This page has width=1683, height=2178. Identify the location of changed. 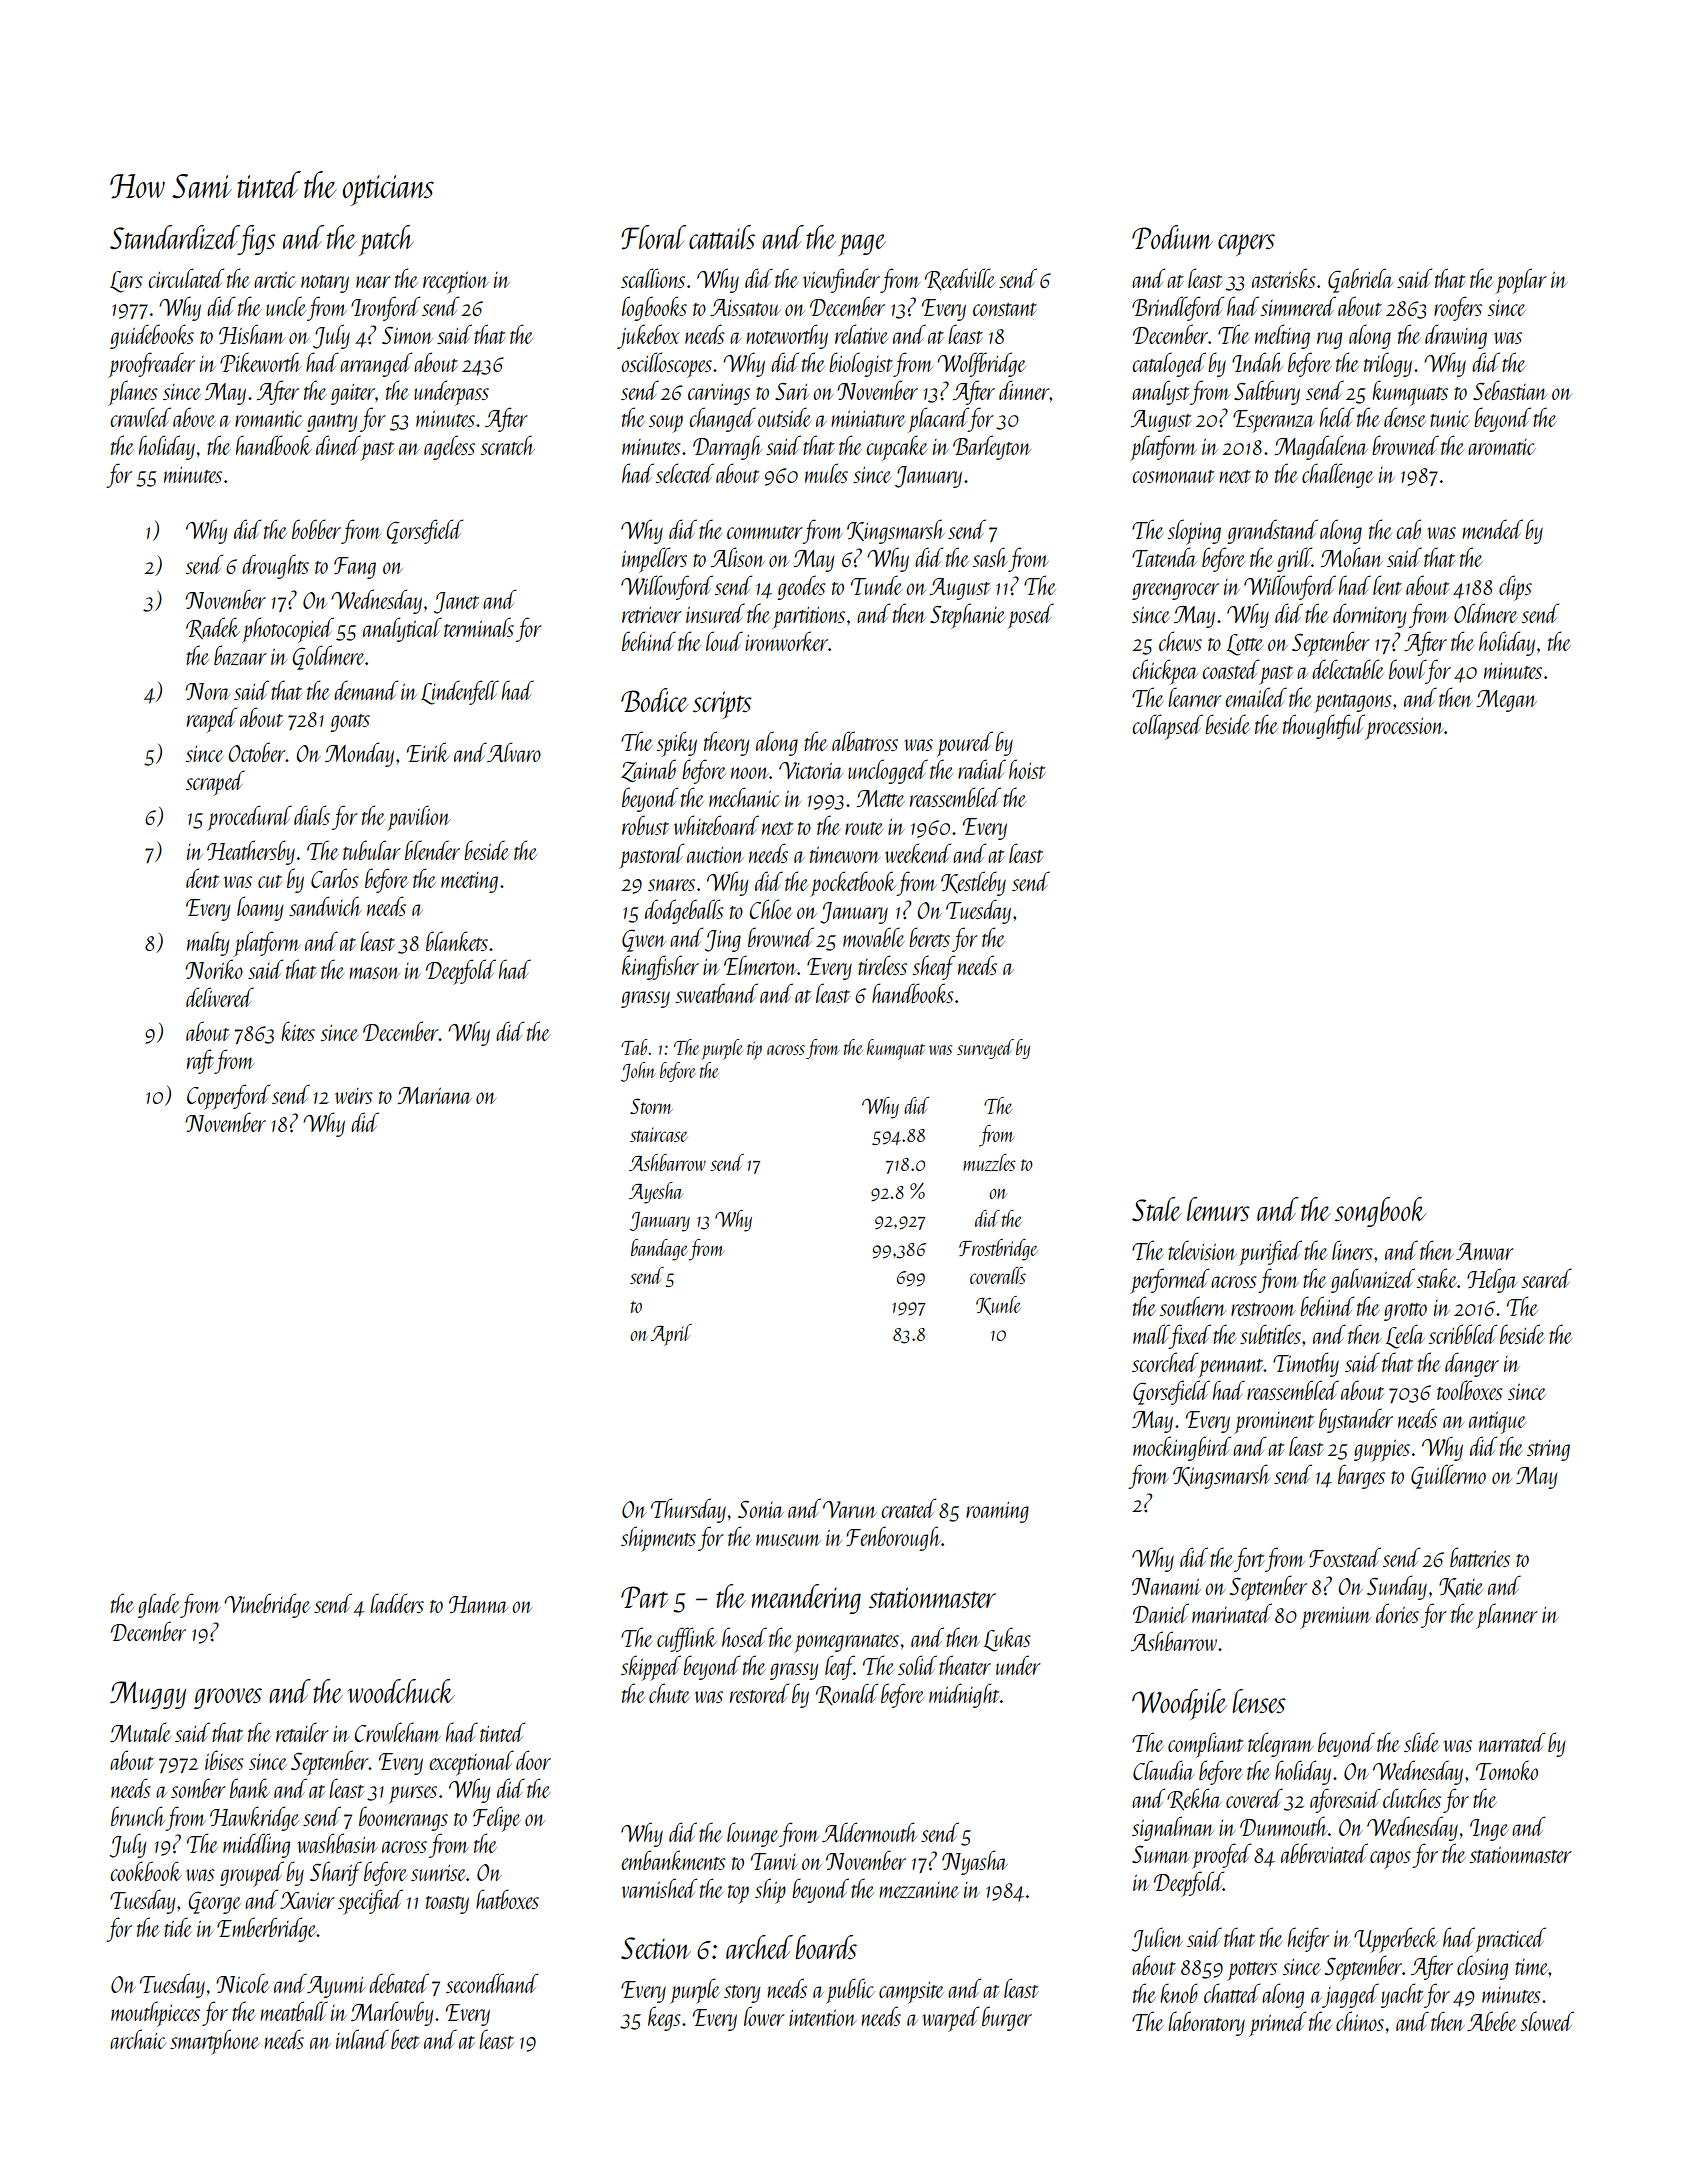
(722, 419).
